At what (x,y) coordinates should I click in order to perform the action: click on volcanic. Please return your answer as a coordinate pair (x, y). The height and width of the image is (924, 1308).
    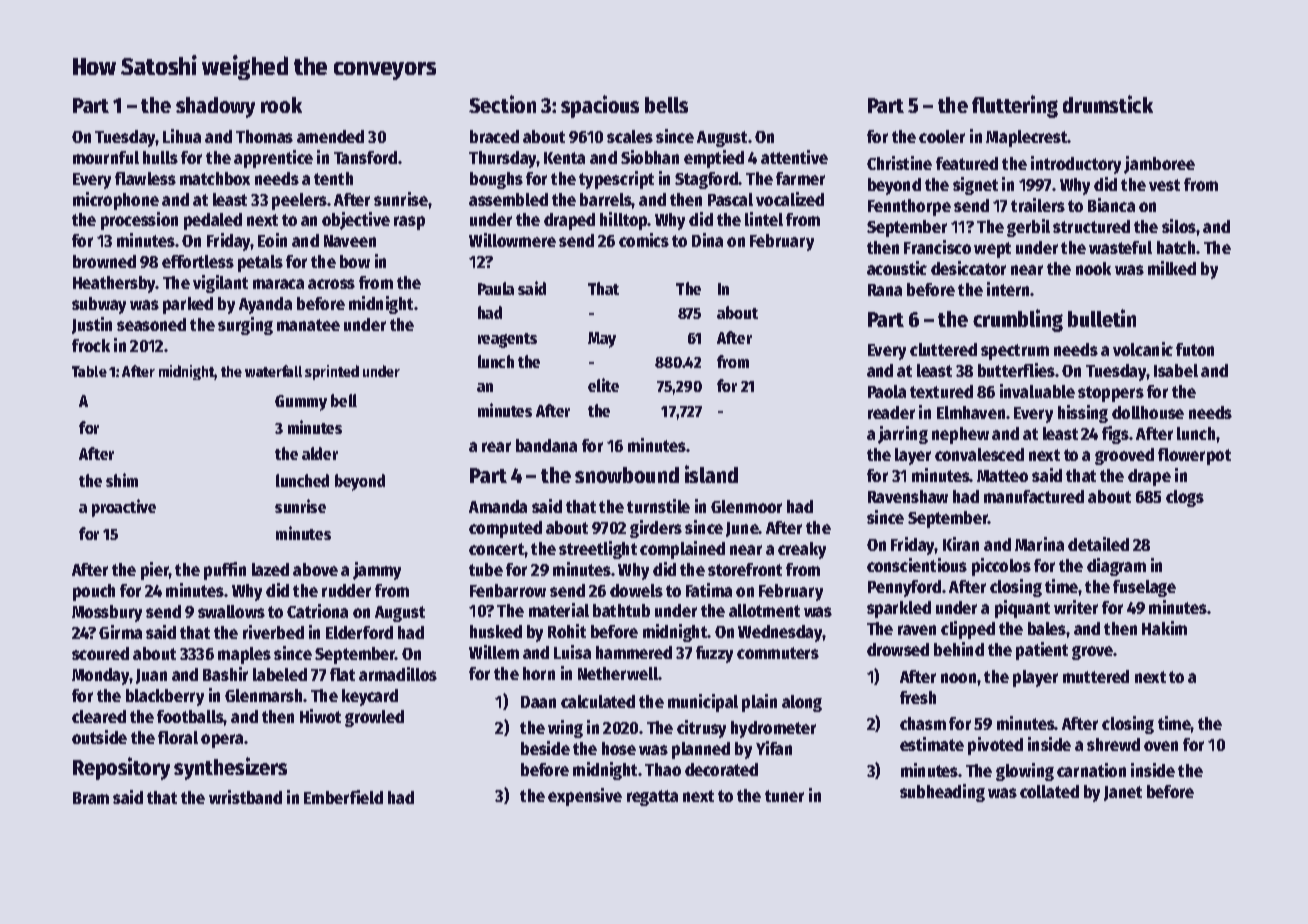
    Looking at the image, I should click on (1143, 349).
